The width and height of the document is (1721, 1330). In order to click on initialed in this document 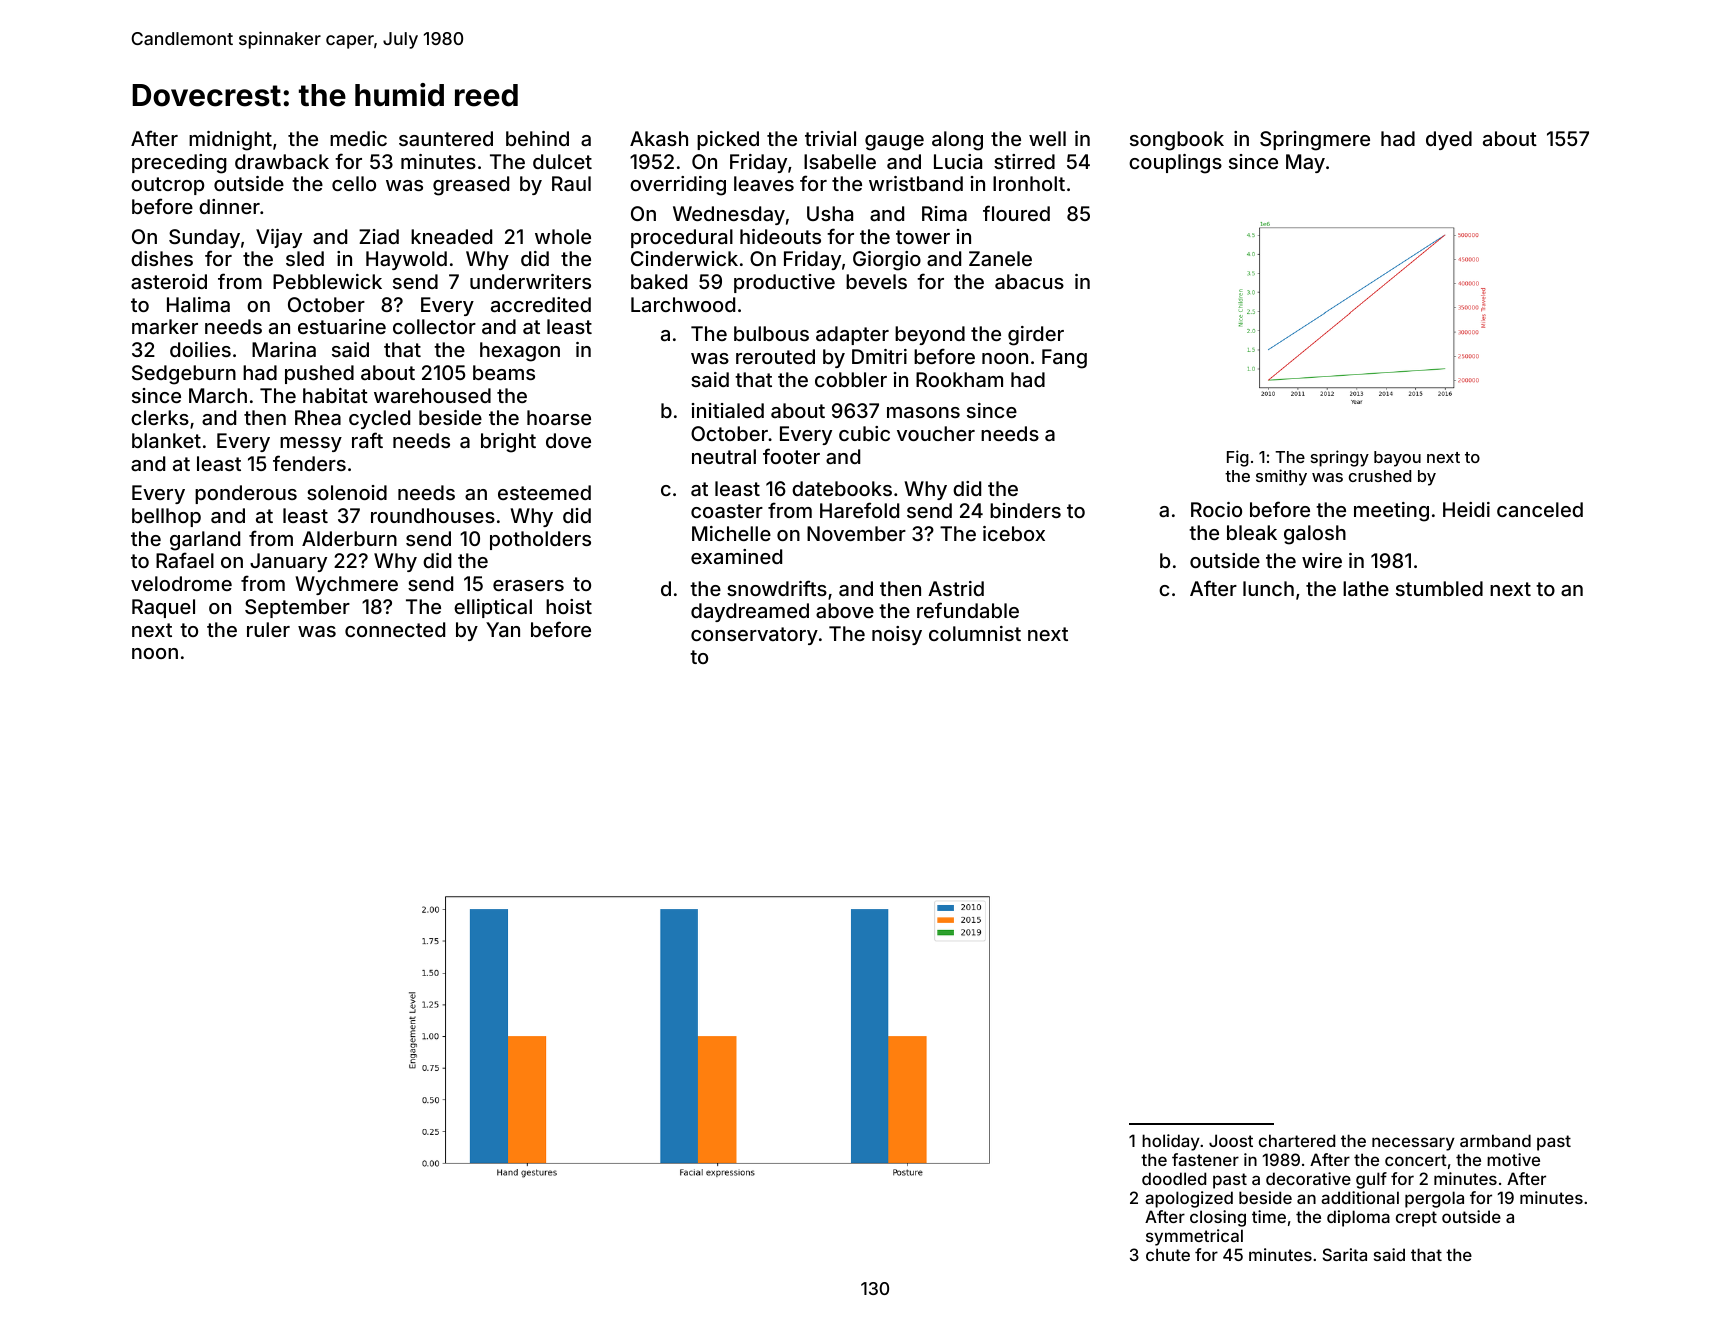, I will do `click(728, 410)`.
